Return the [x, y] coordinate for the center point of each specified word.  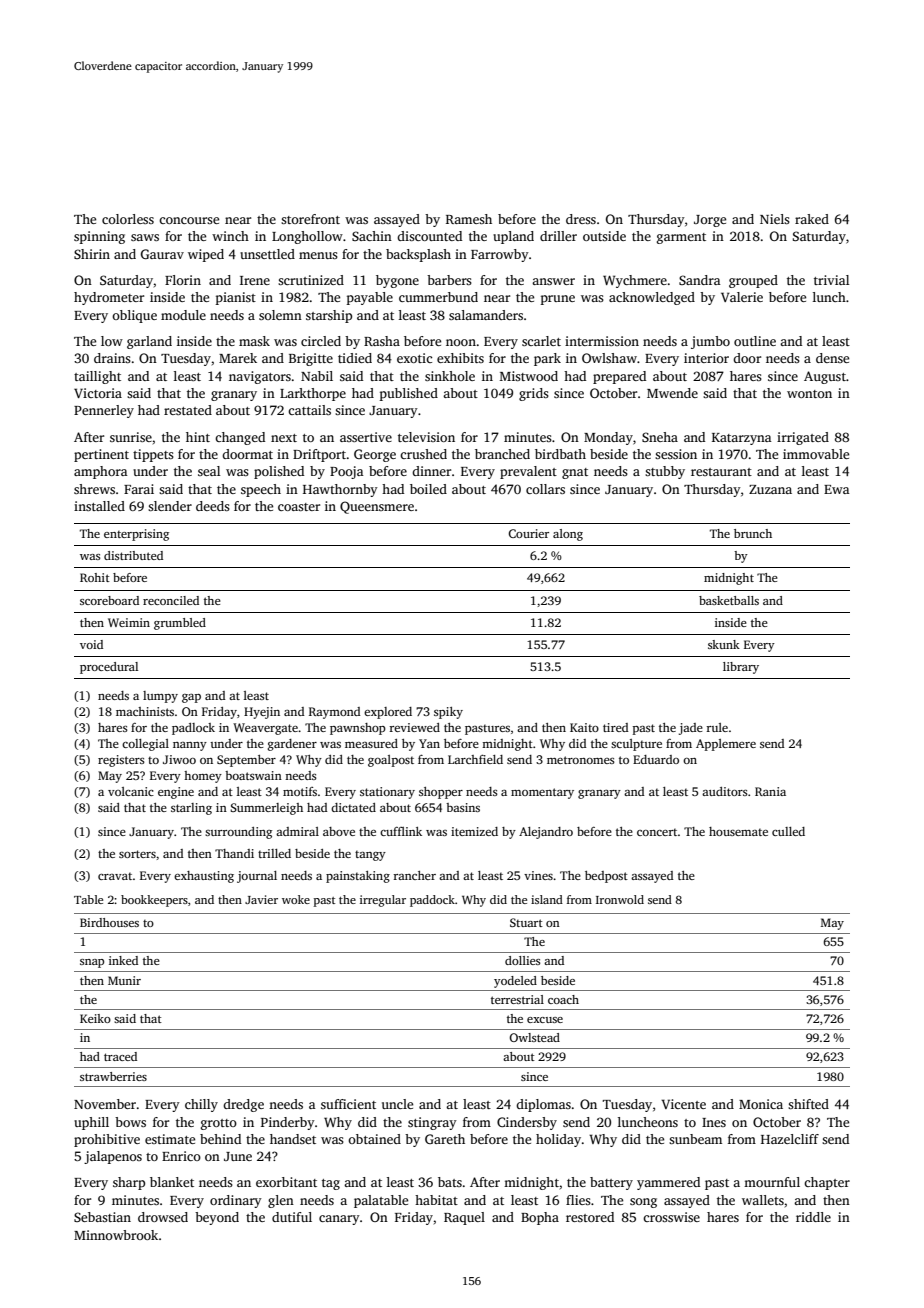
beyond [217, 1218]
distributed [133, 555]
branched [502, 454]
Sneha [660, 437]
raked [812, 219]
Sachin [372, 236]
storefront [310, 219]
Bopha [540, 1218]
